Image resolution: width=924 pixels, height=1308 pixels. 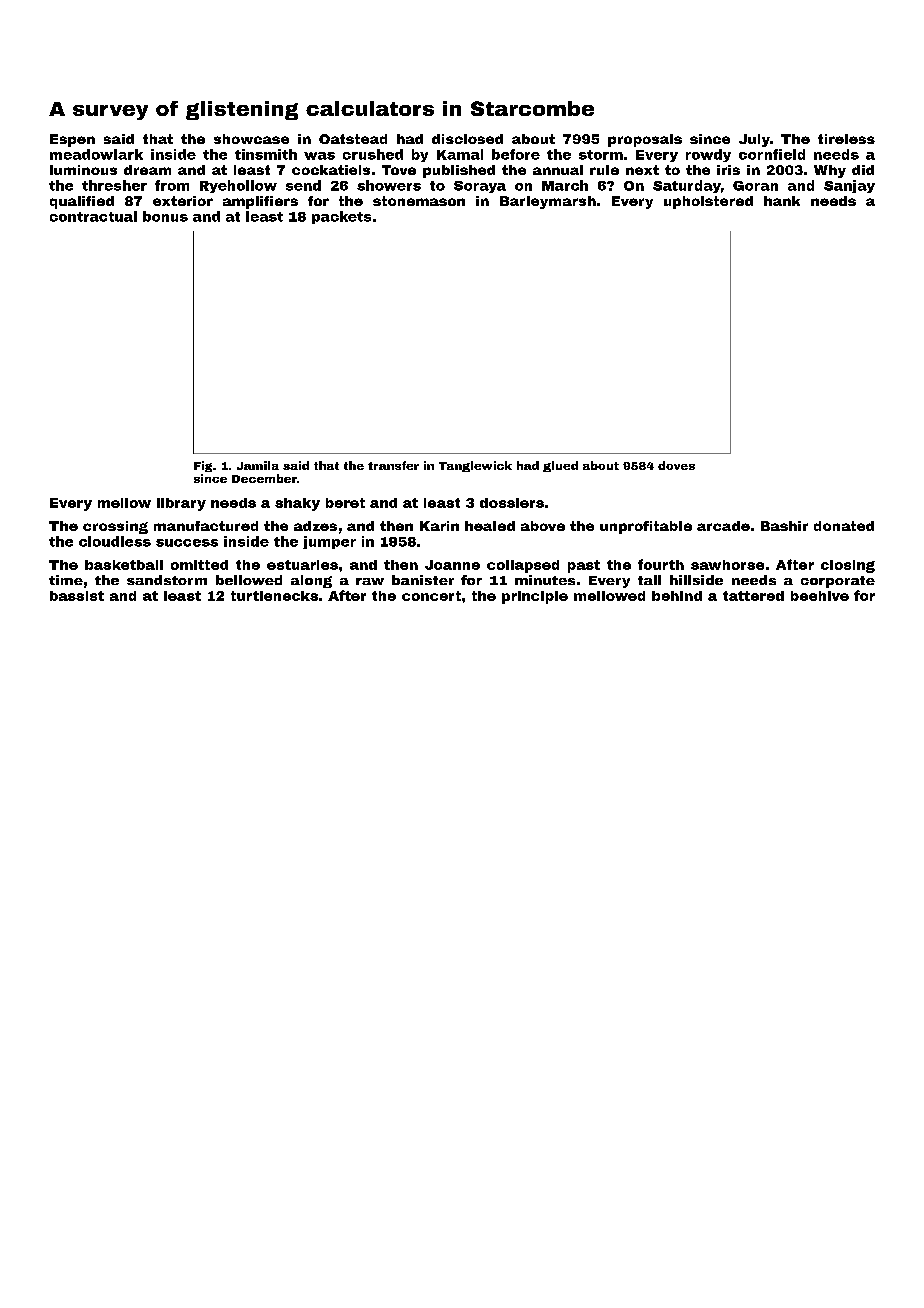 What do you see at coordinates (251, 139) in the document?
I see `showcase` at bounding box center [251, 139].
